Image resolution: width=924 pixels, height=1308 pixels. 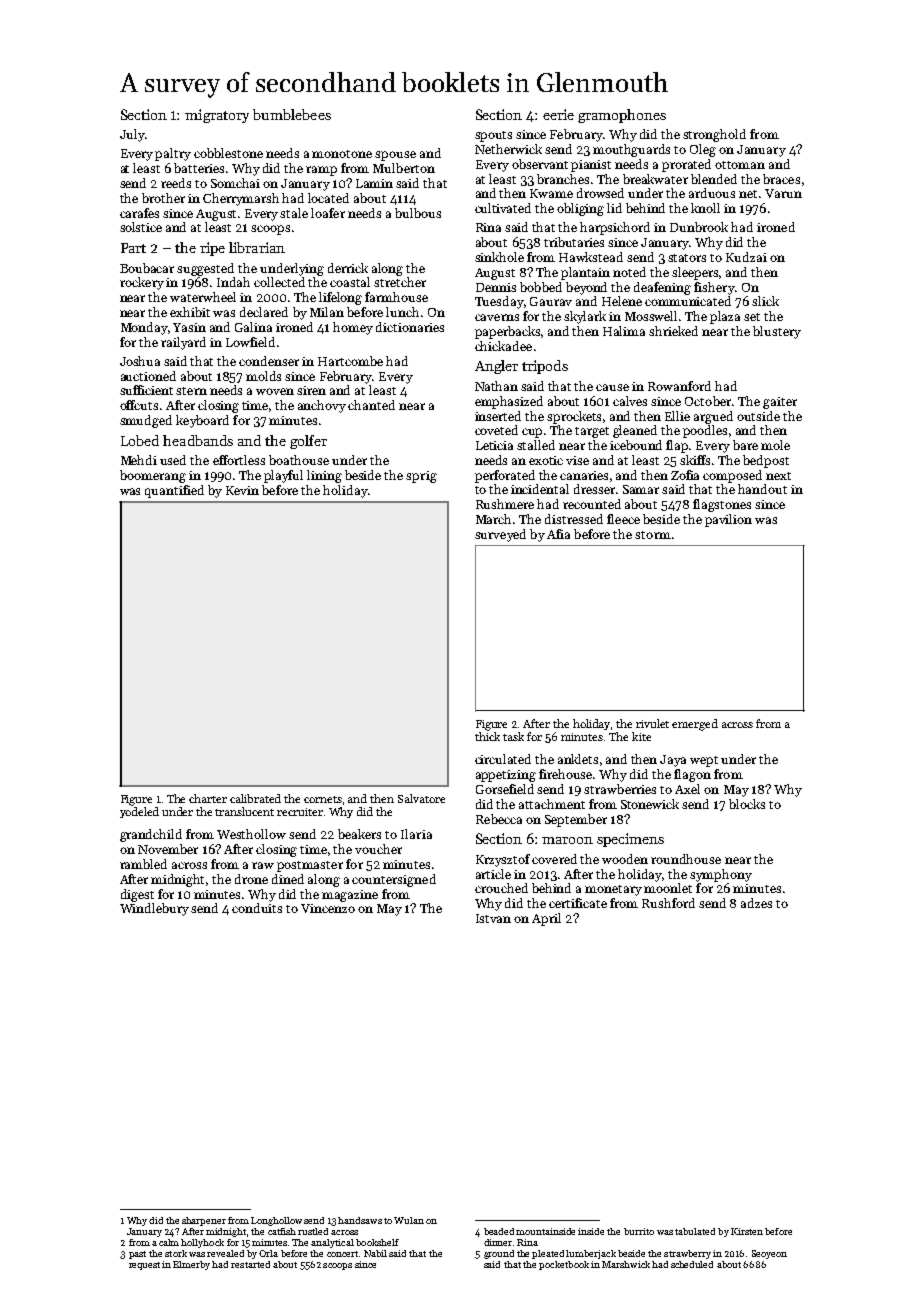 I want to click on beaded, so click(x=499, y=1231).
